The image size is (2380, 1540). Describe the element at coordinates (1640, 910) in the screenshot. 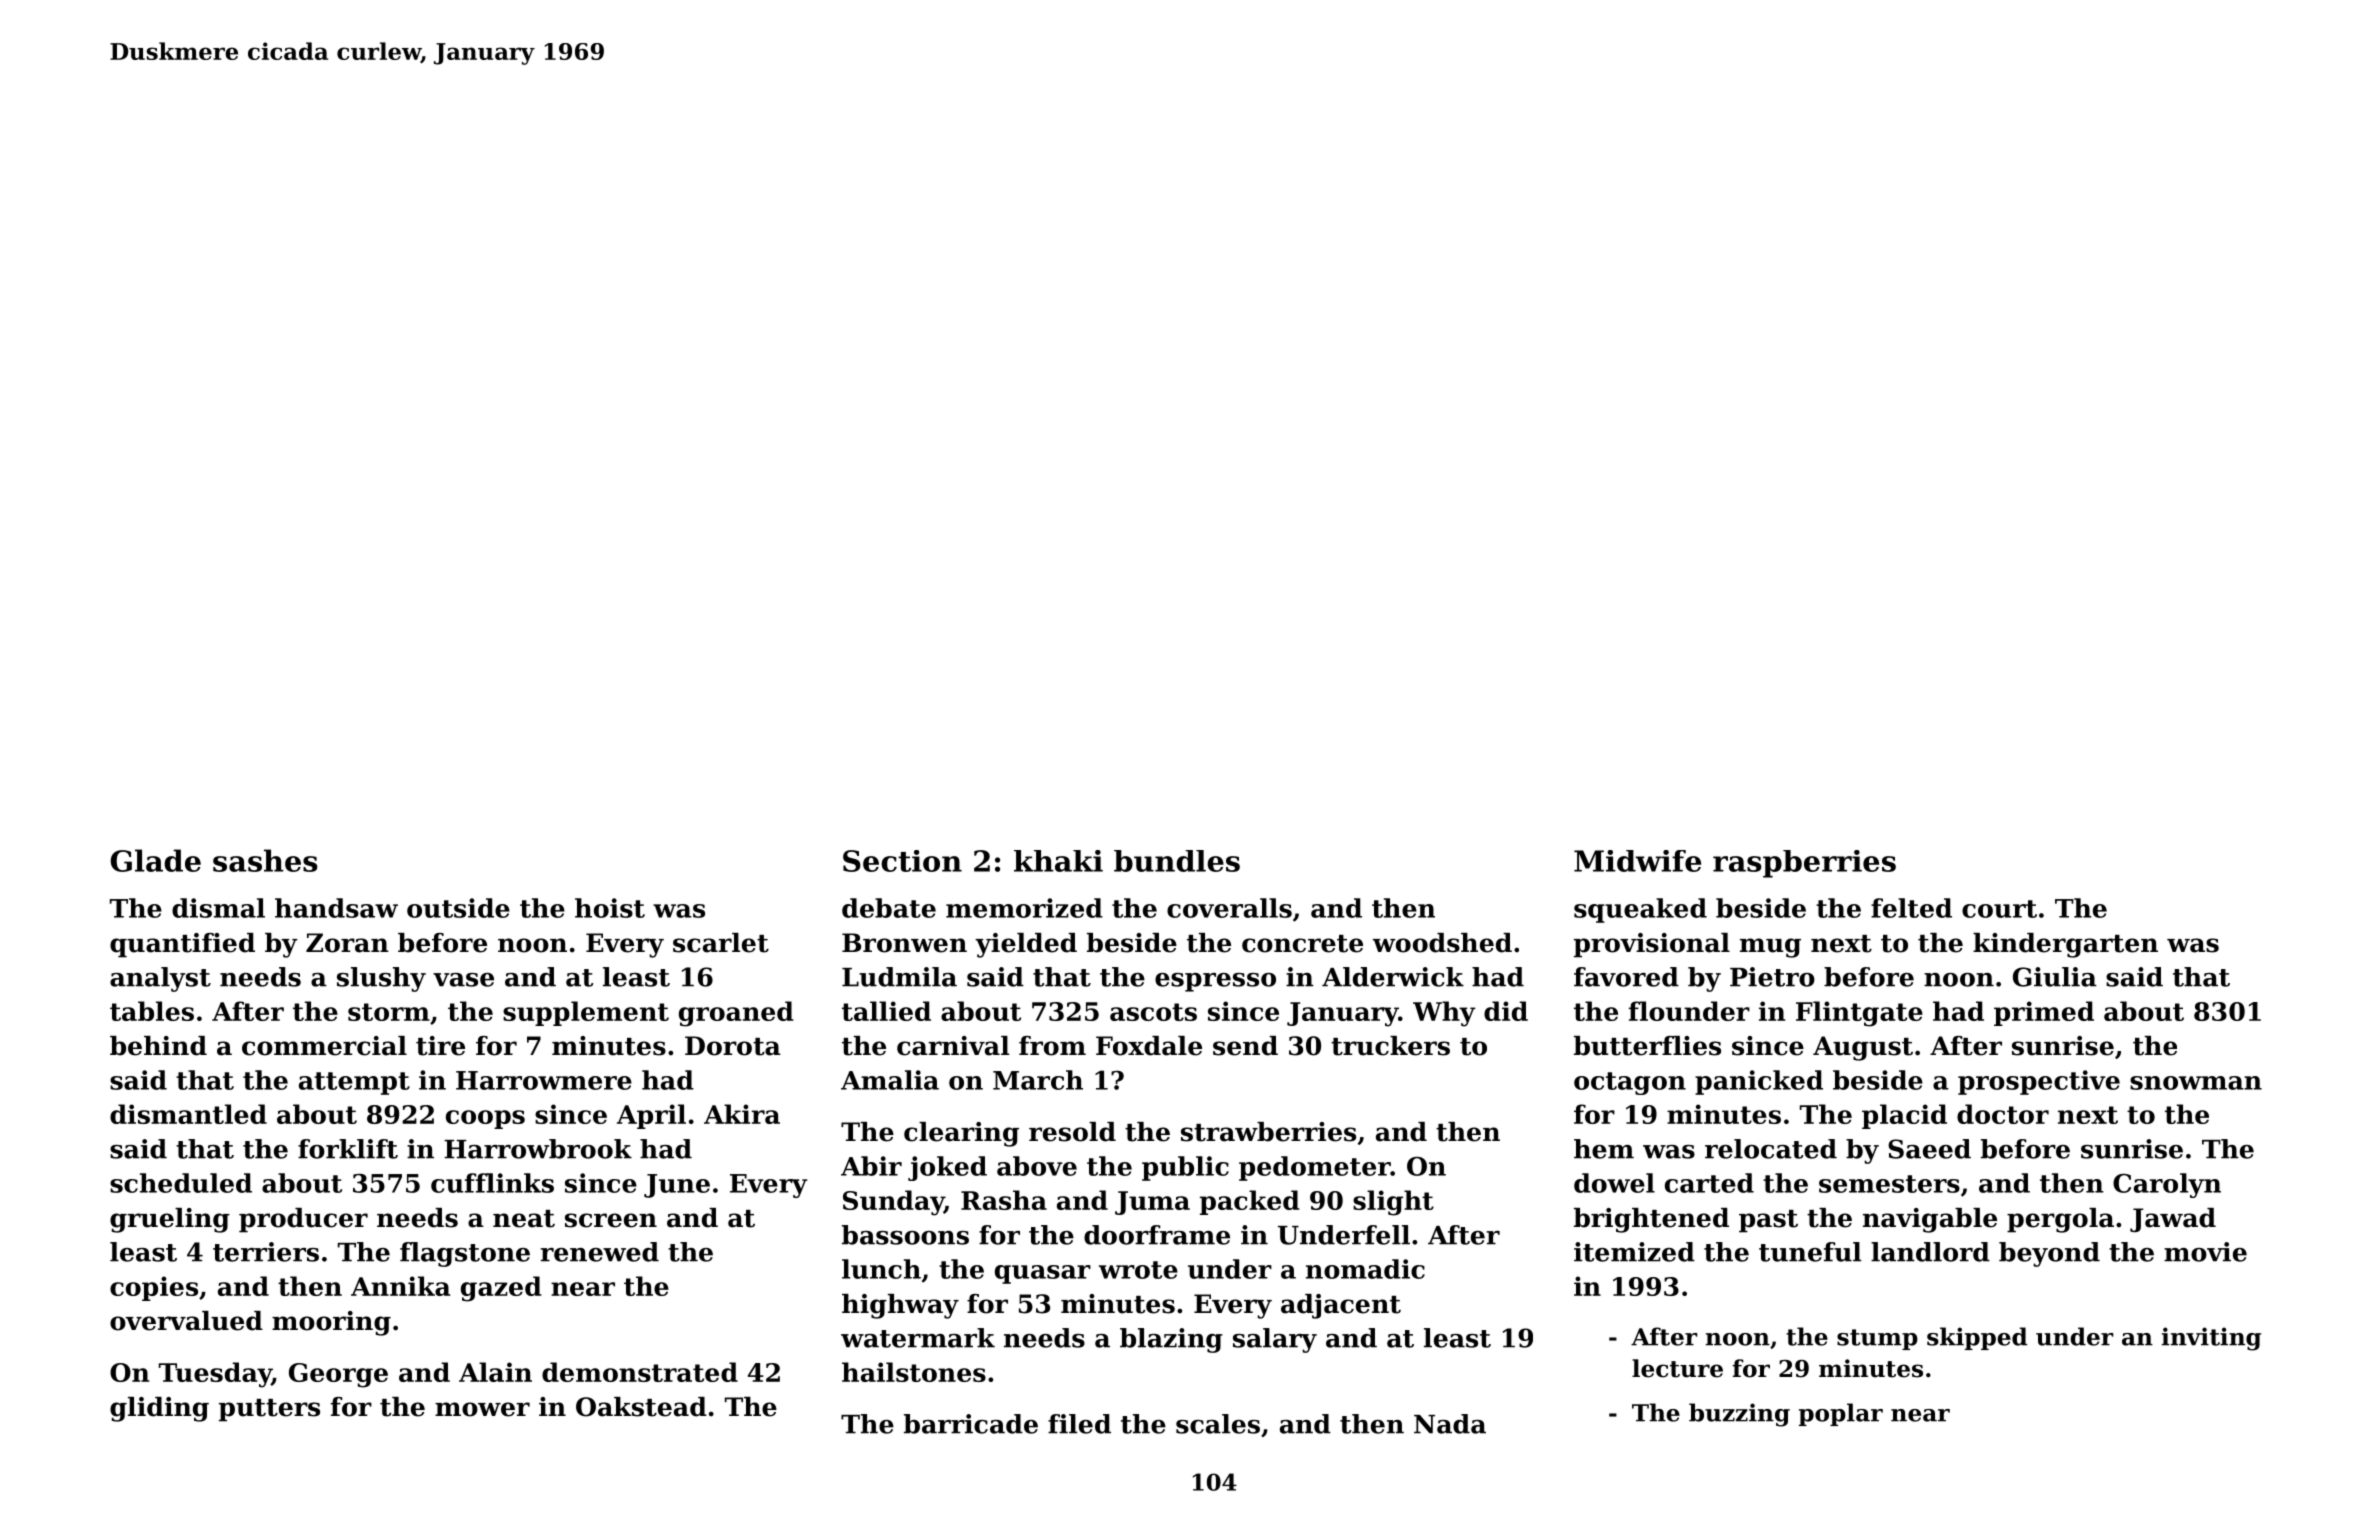

I see `squeaked` at that location.
